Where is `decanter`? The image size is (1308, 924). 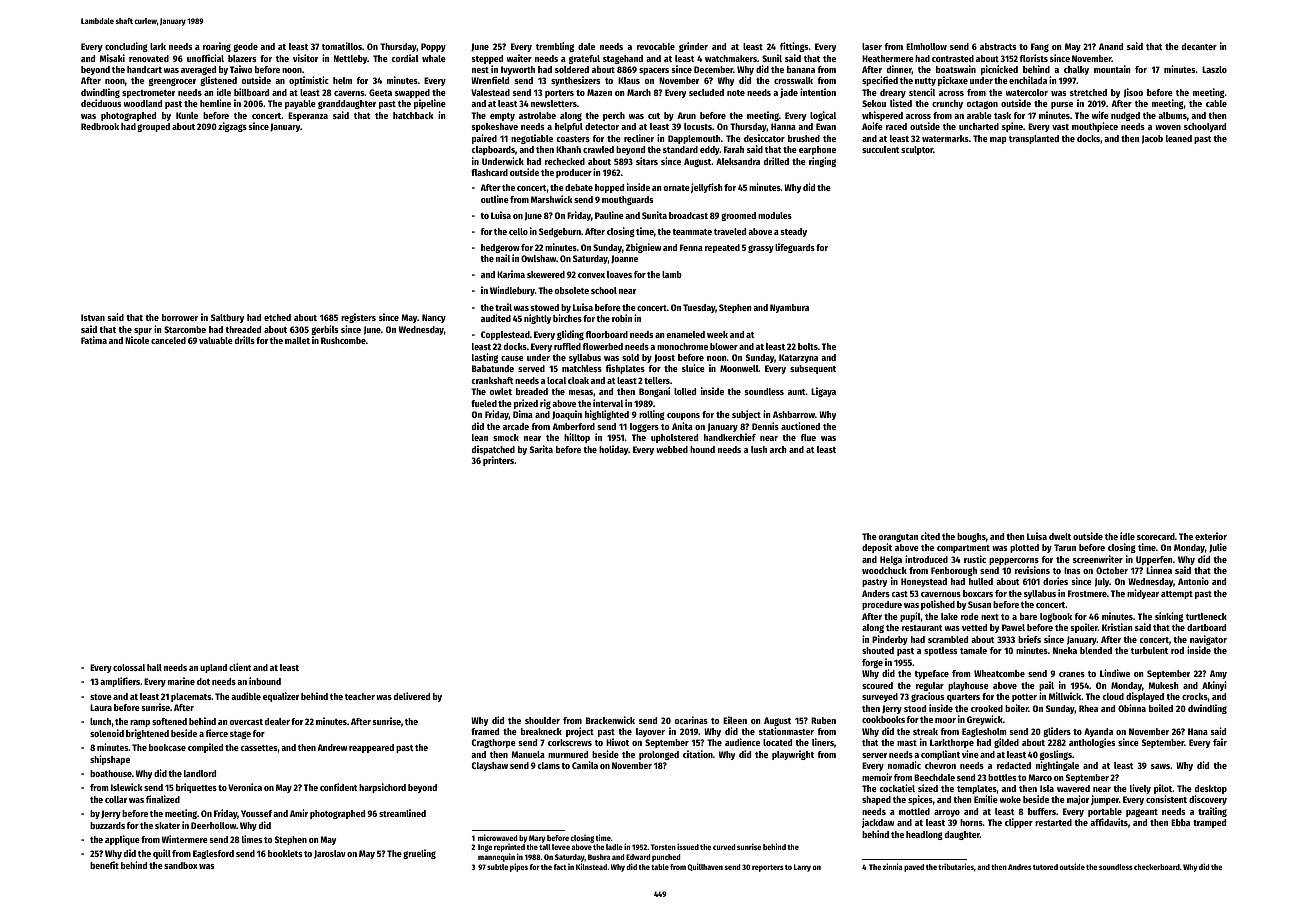
decanter is located at coordinates (1199, 46).
